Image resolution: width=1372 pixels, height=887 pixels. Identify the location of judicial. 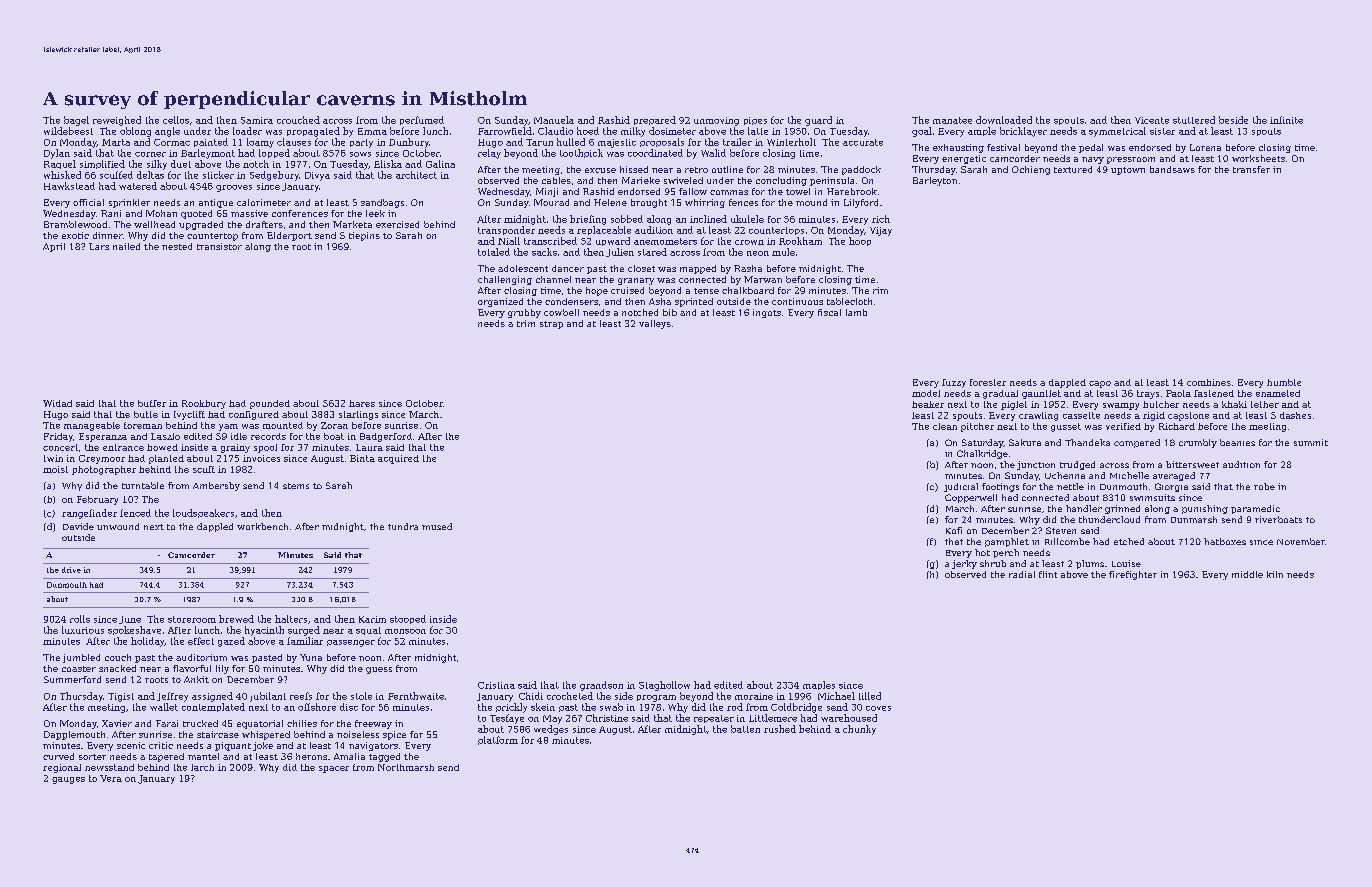
(961, 487).
